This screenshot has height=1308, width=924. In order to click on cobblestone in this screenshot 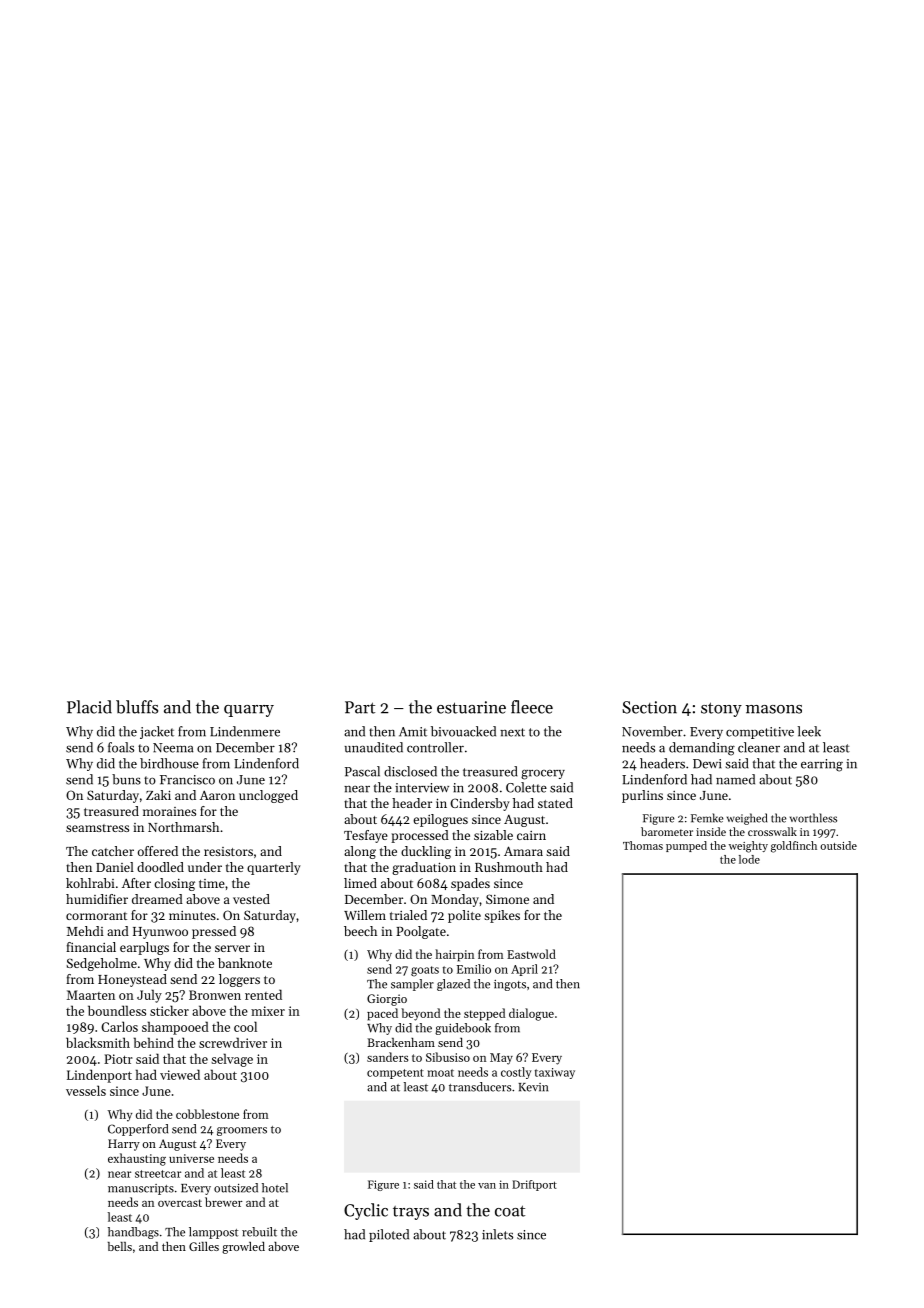, I will do `click(207, 1114)`.
